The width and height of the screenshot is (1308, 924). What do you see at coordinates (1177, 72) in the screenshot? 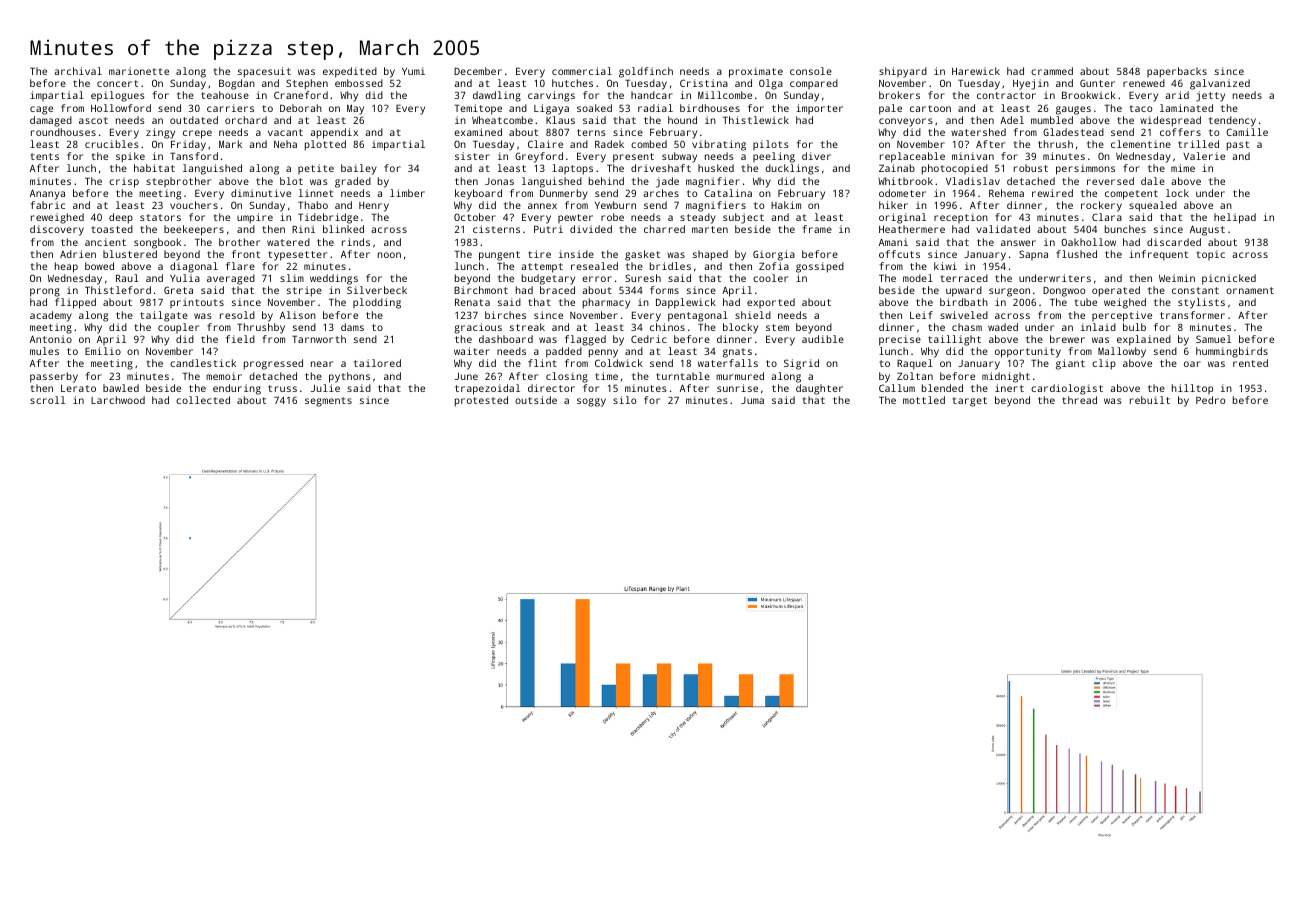
I see `paperbacks` at bounding box center [1177, 72].
